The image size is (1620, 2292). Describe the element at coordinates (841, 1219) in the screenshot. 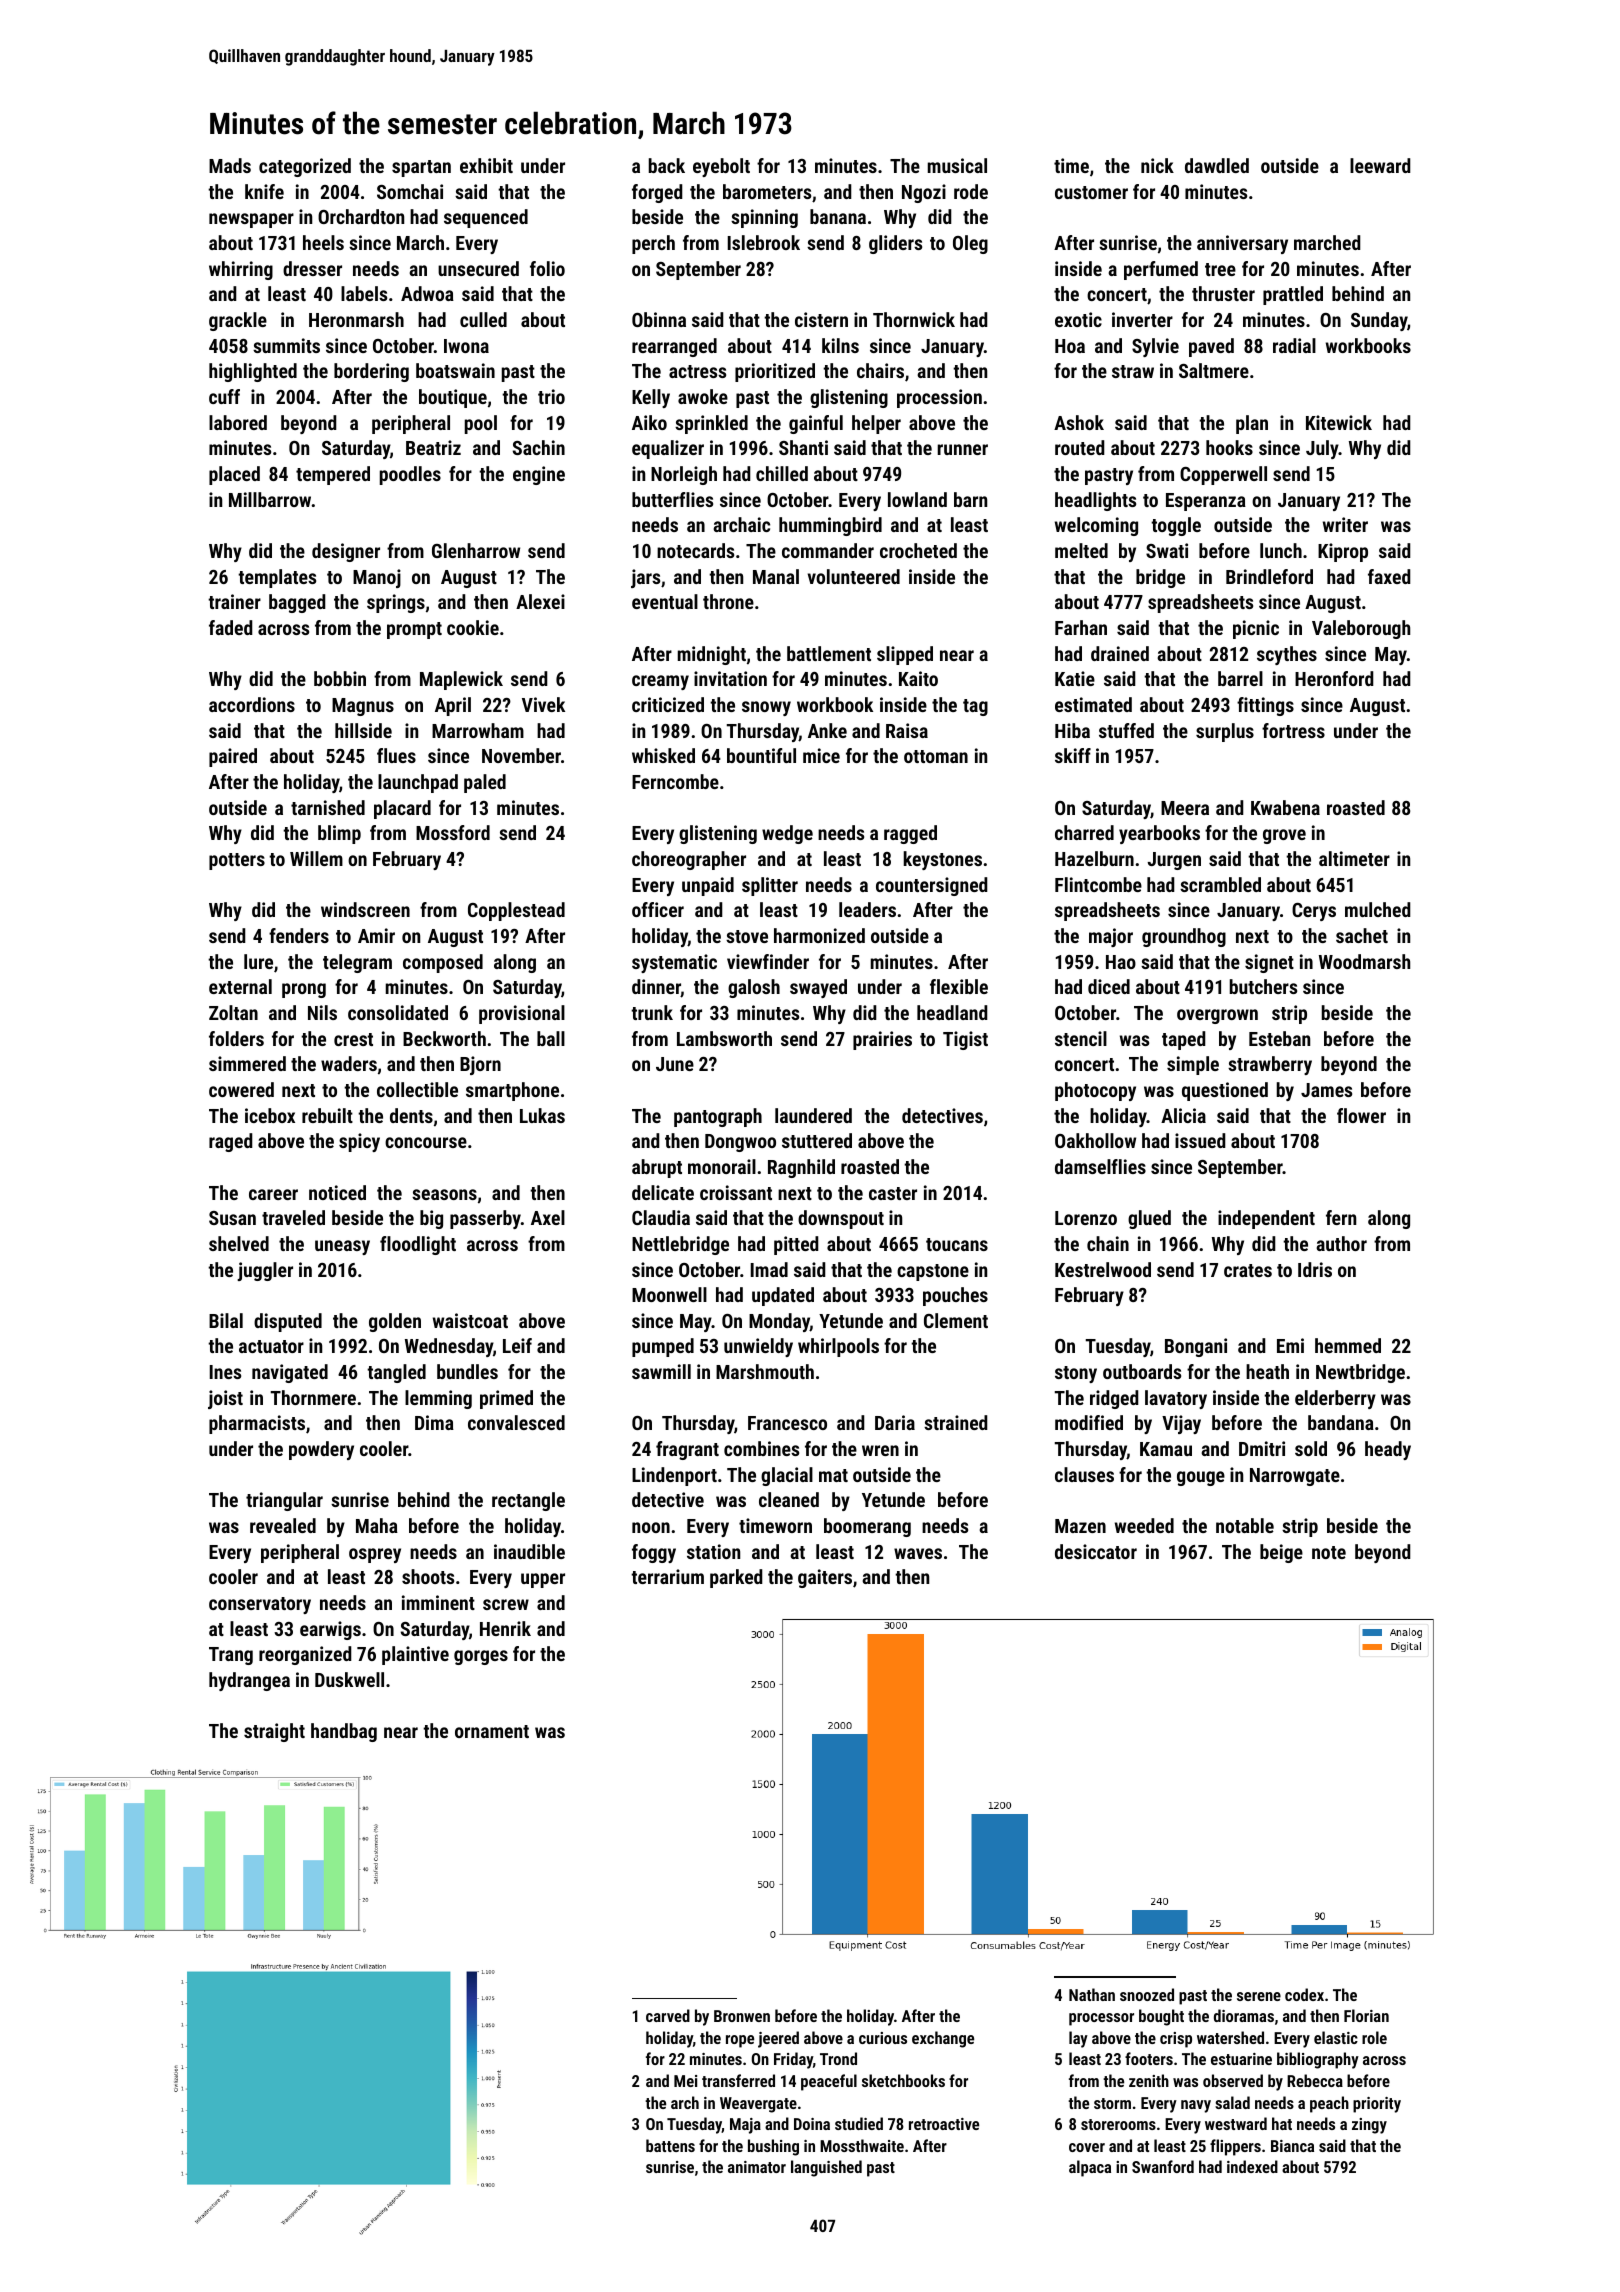

I see `downspout` at that location.
